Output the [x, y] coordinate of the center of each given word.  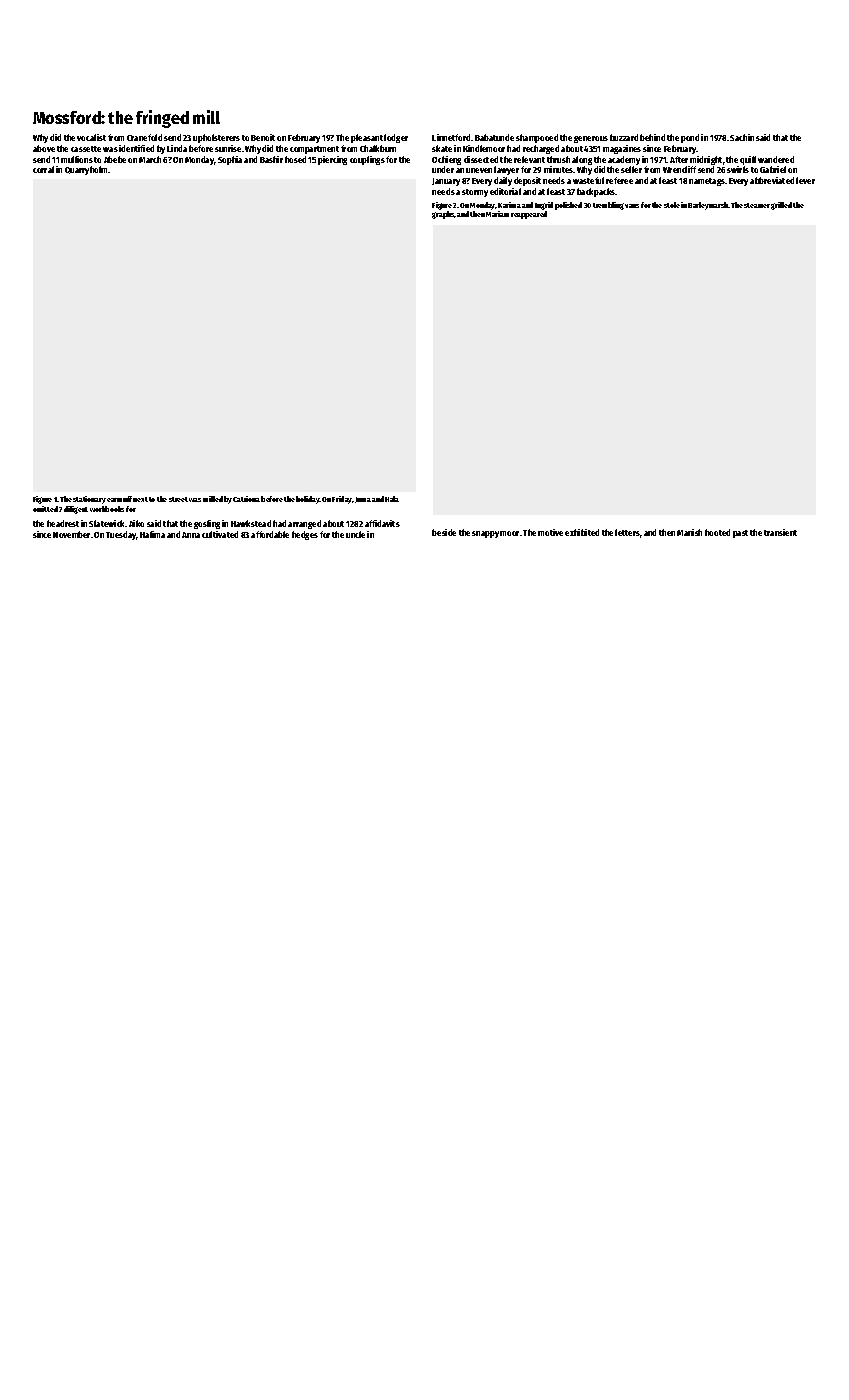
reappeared [529, 215]
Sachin [742, 137]
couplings [367, 160]
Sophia [230, 160]
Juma [363, 500]
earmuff [119, 499]
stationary [89, 500]
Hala [392, 499]
